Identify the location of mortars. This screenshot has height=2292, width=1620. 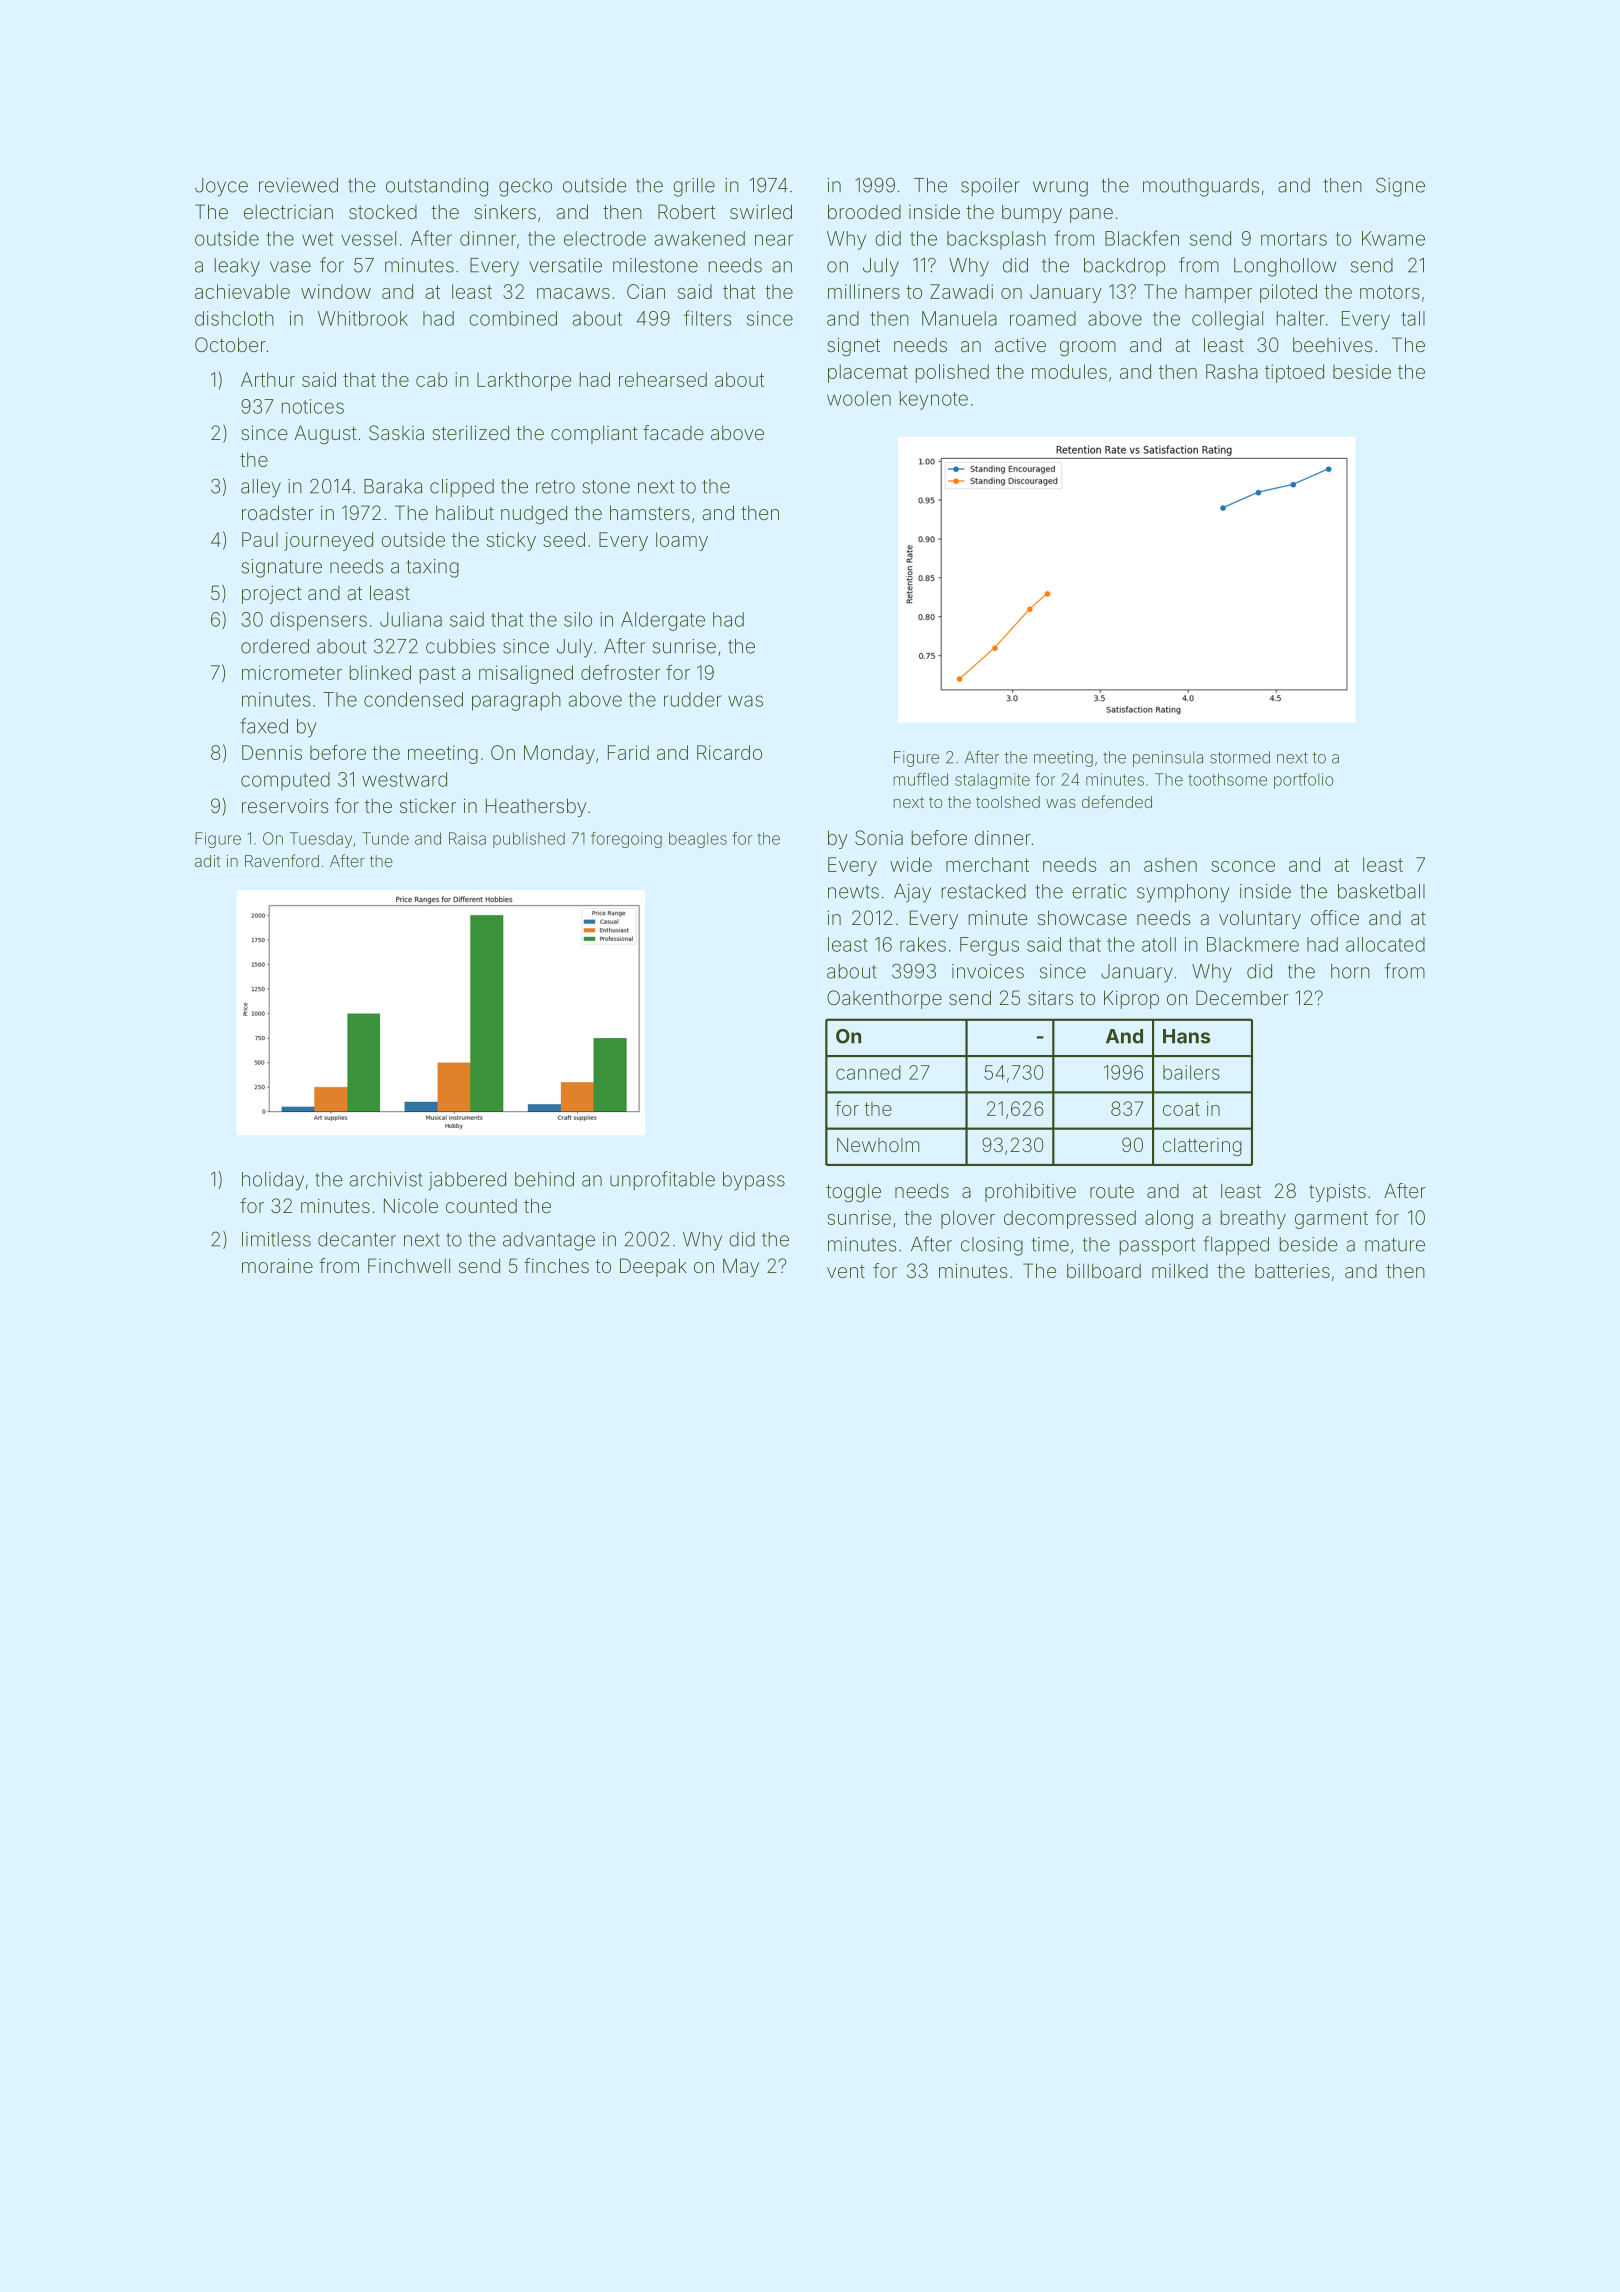
(1294, 239).
